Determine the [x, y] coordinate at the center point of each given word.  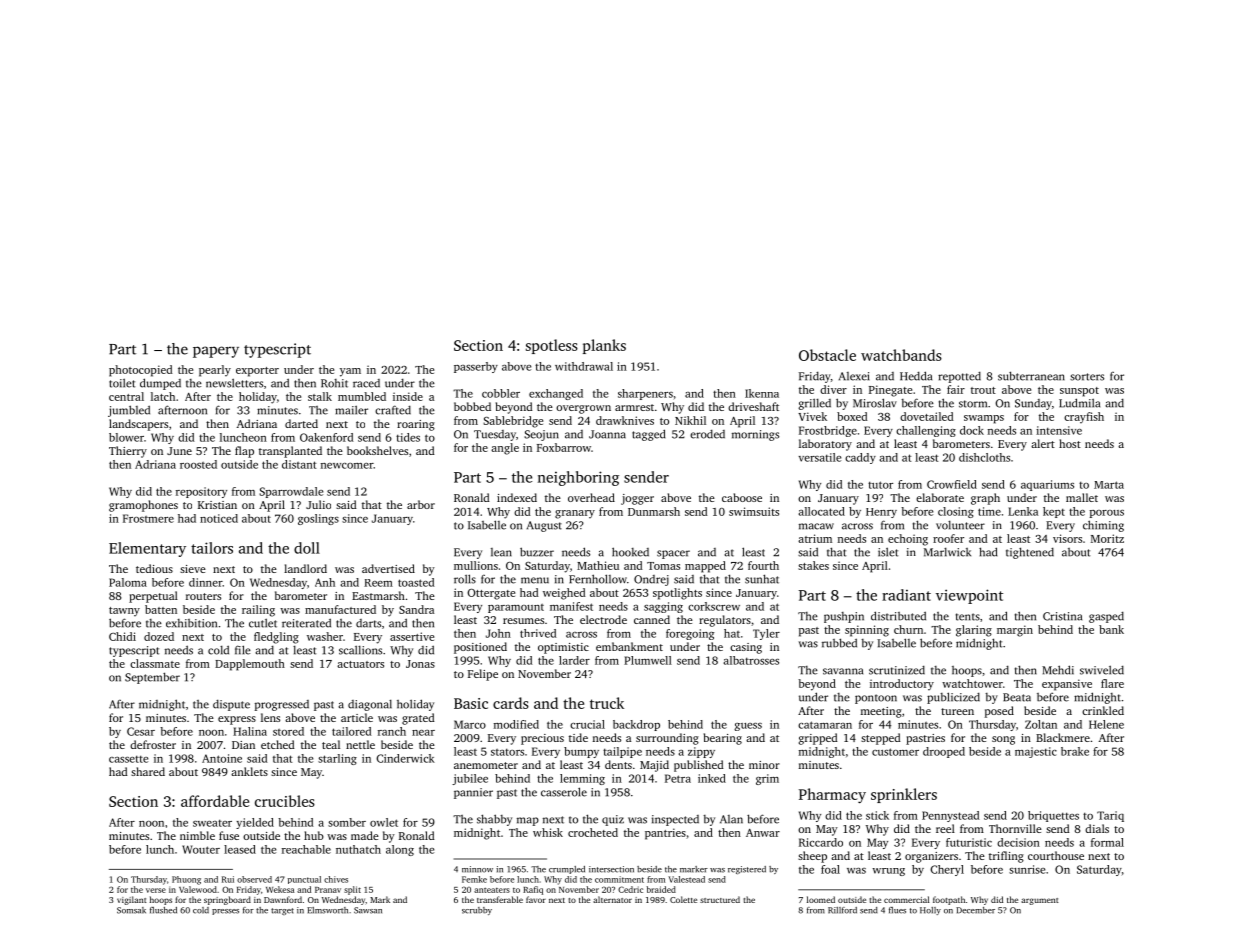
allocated [821, 511]
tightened [1030, 553]
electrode [603, 619]
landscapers [138, 425]
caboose [742, 497]
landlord [305, 568]
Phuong [186, 880]
